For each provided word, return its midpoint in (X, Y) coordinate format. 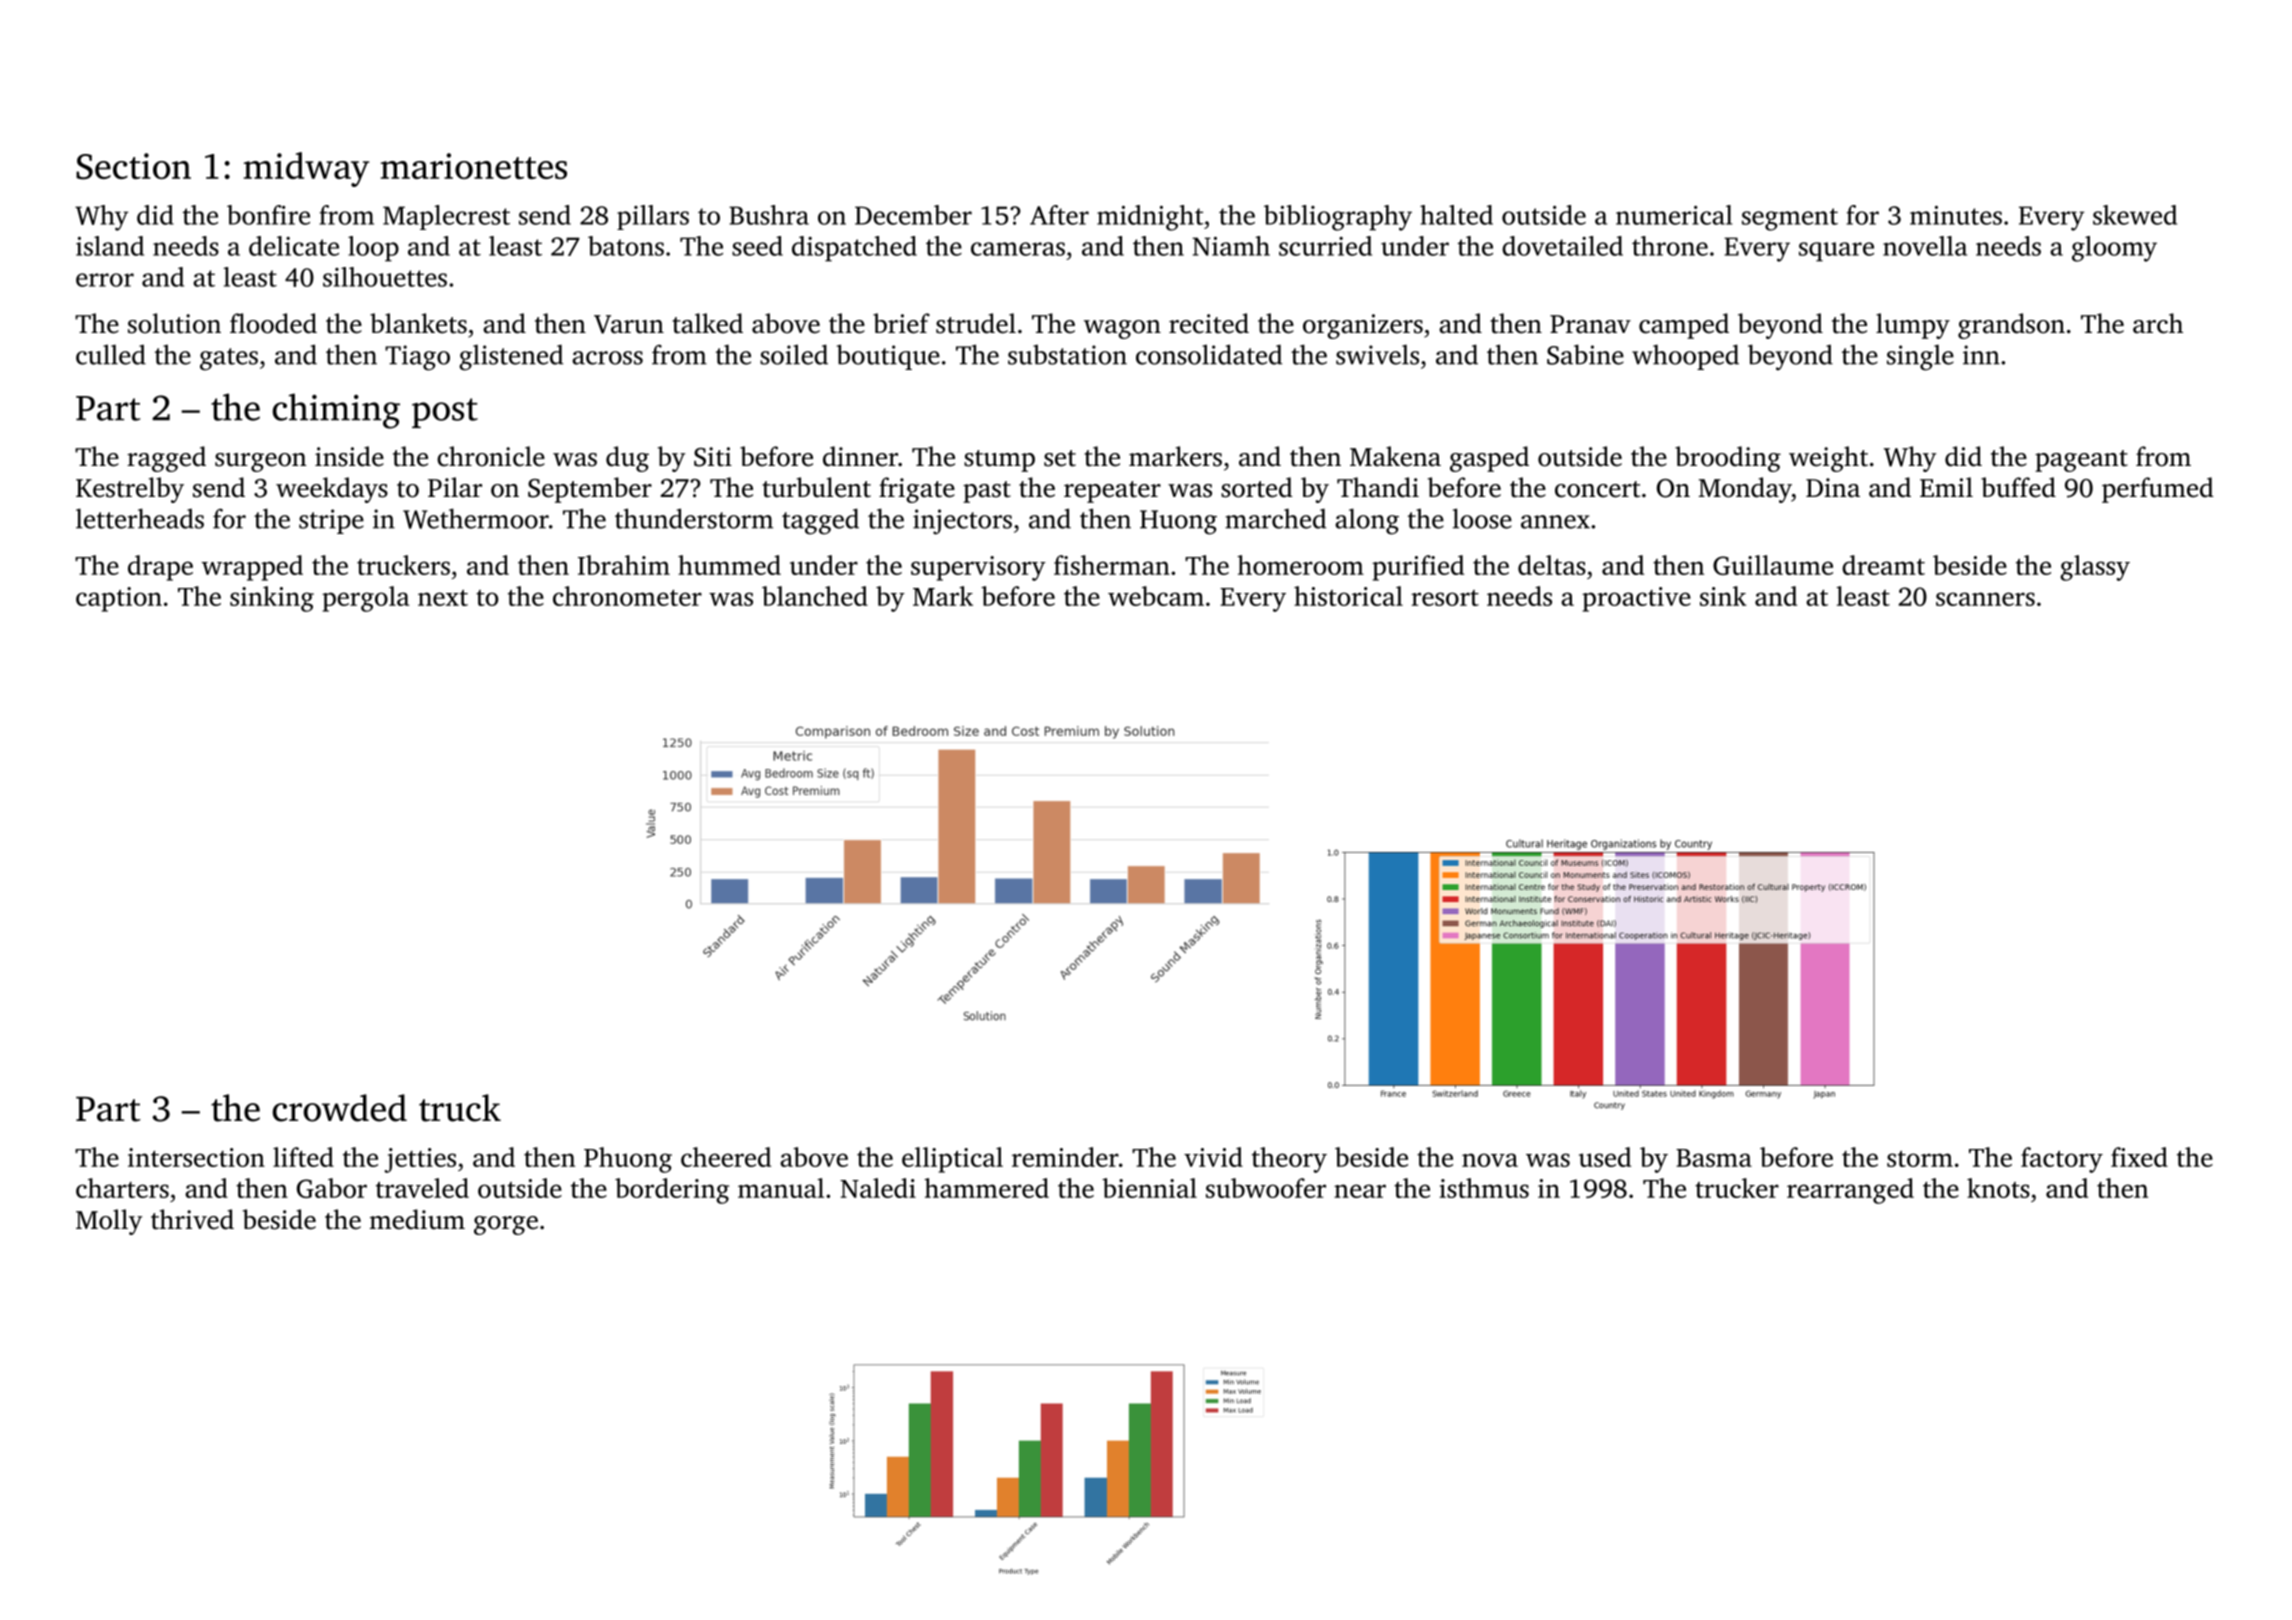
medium (417, 1219)
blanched (815, 596)
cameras (1018, 249)
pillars (653, 217)
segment (1790, 219)
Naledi (878, 1188)
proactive (1636, 599)
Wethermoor (476, 518)
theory (1289, 1160)
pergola (365, 599)
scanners (1985, 599)
